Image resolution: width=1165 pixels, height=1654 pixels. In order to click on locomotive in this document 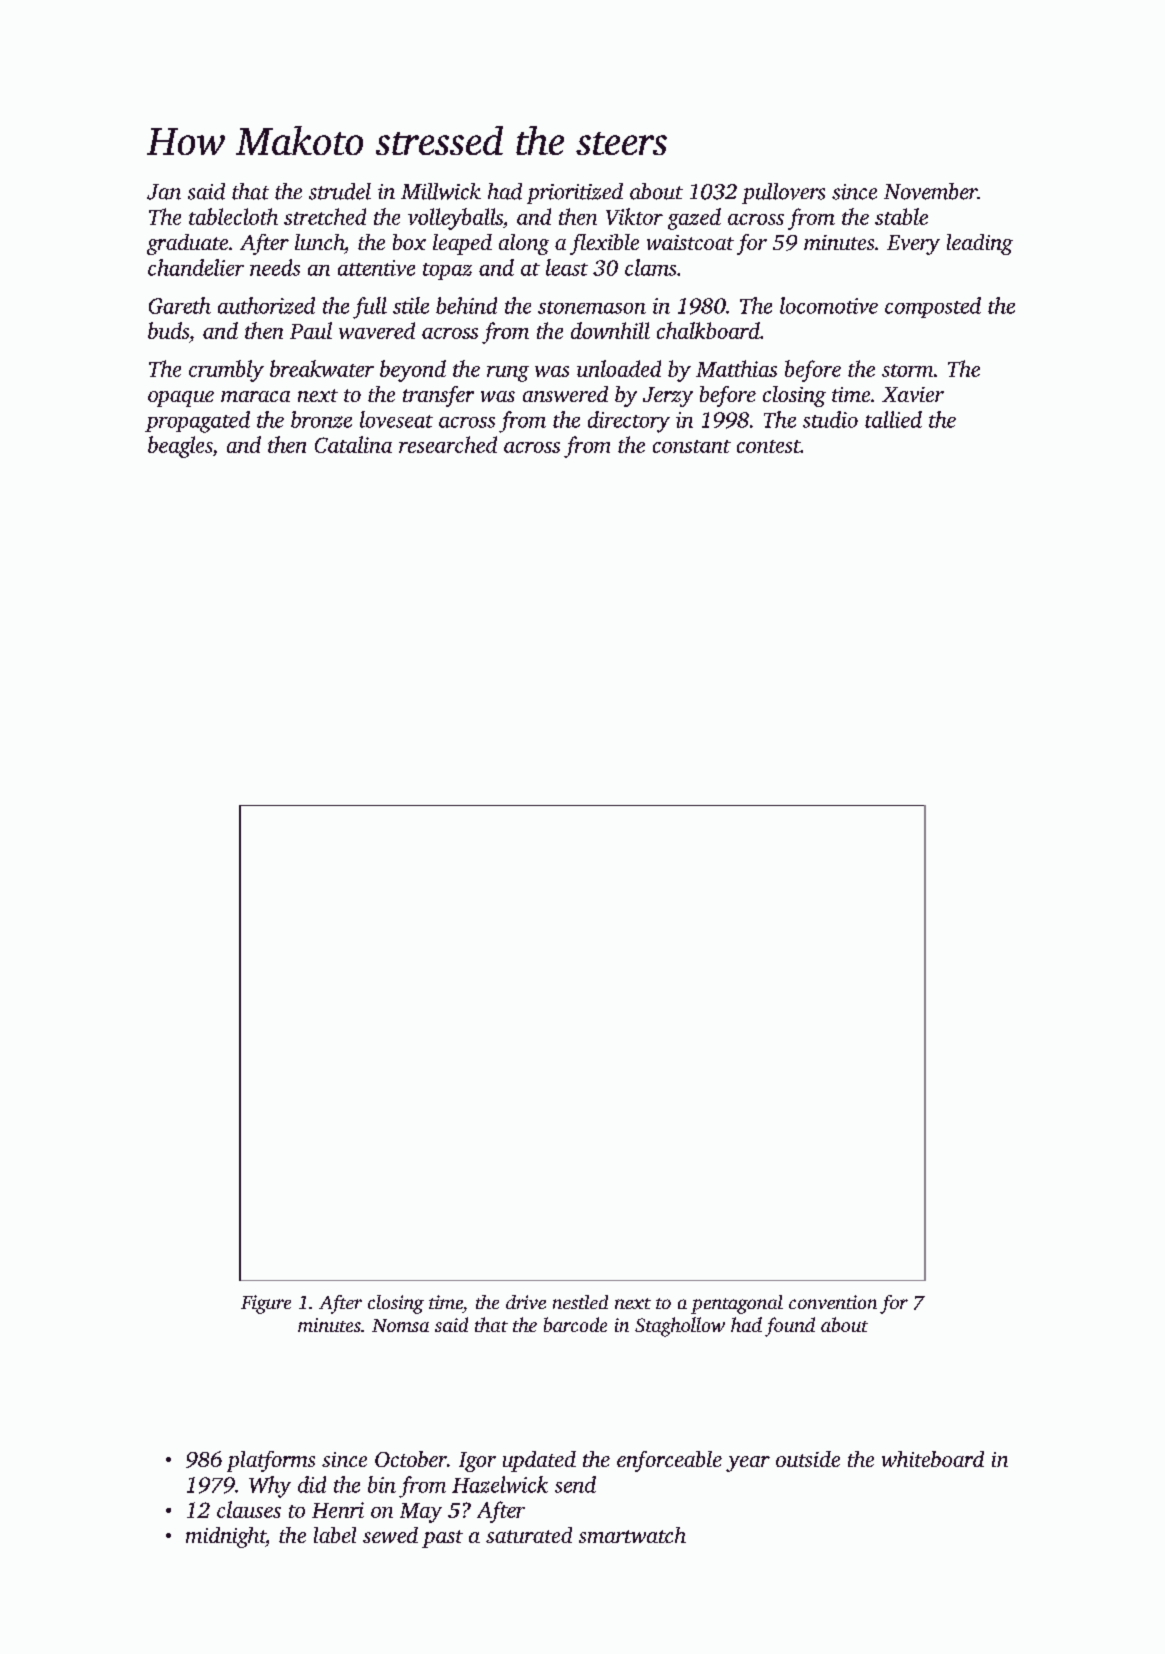, I will do `click(829, 305)`.
